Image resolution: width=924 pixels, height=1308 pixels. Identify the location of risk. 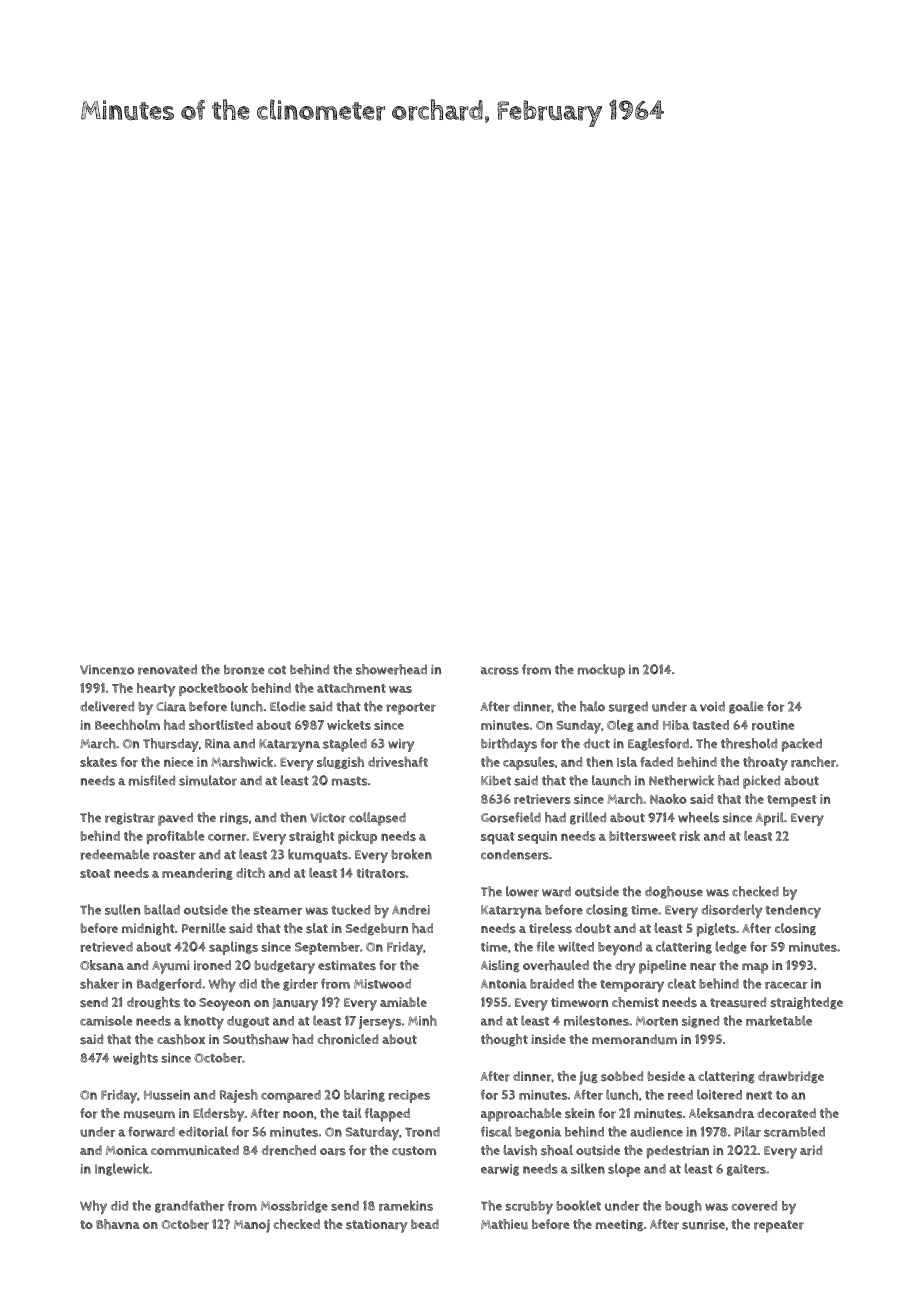
(690, 836).
